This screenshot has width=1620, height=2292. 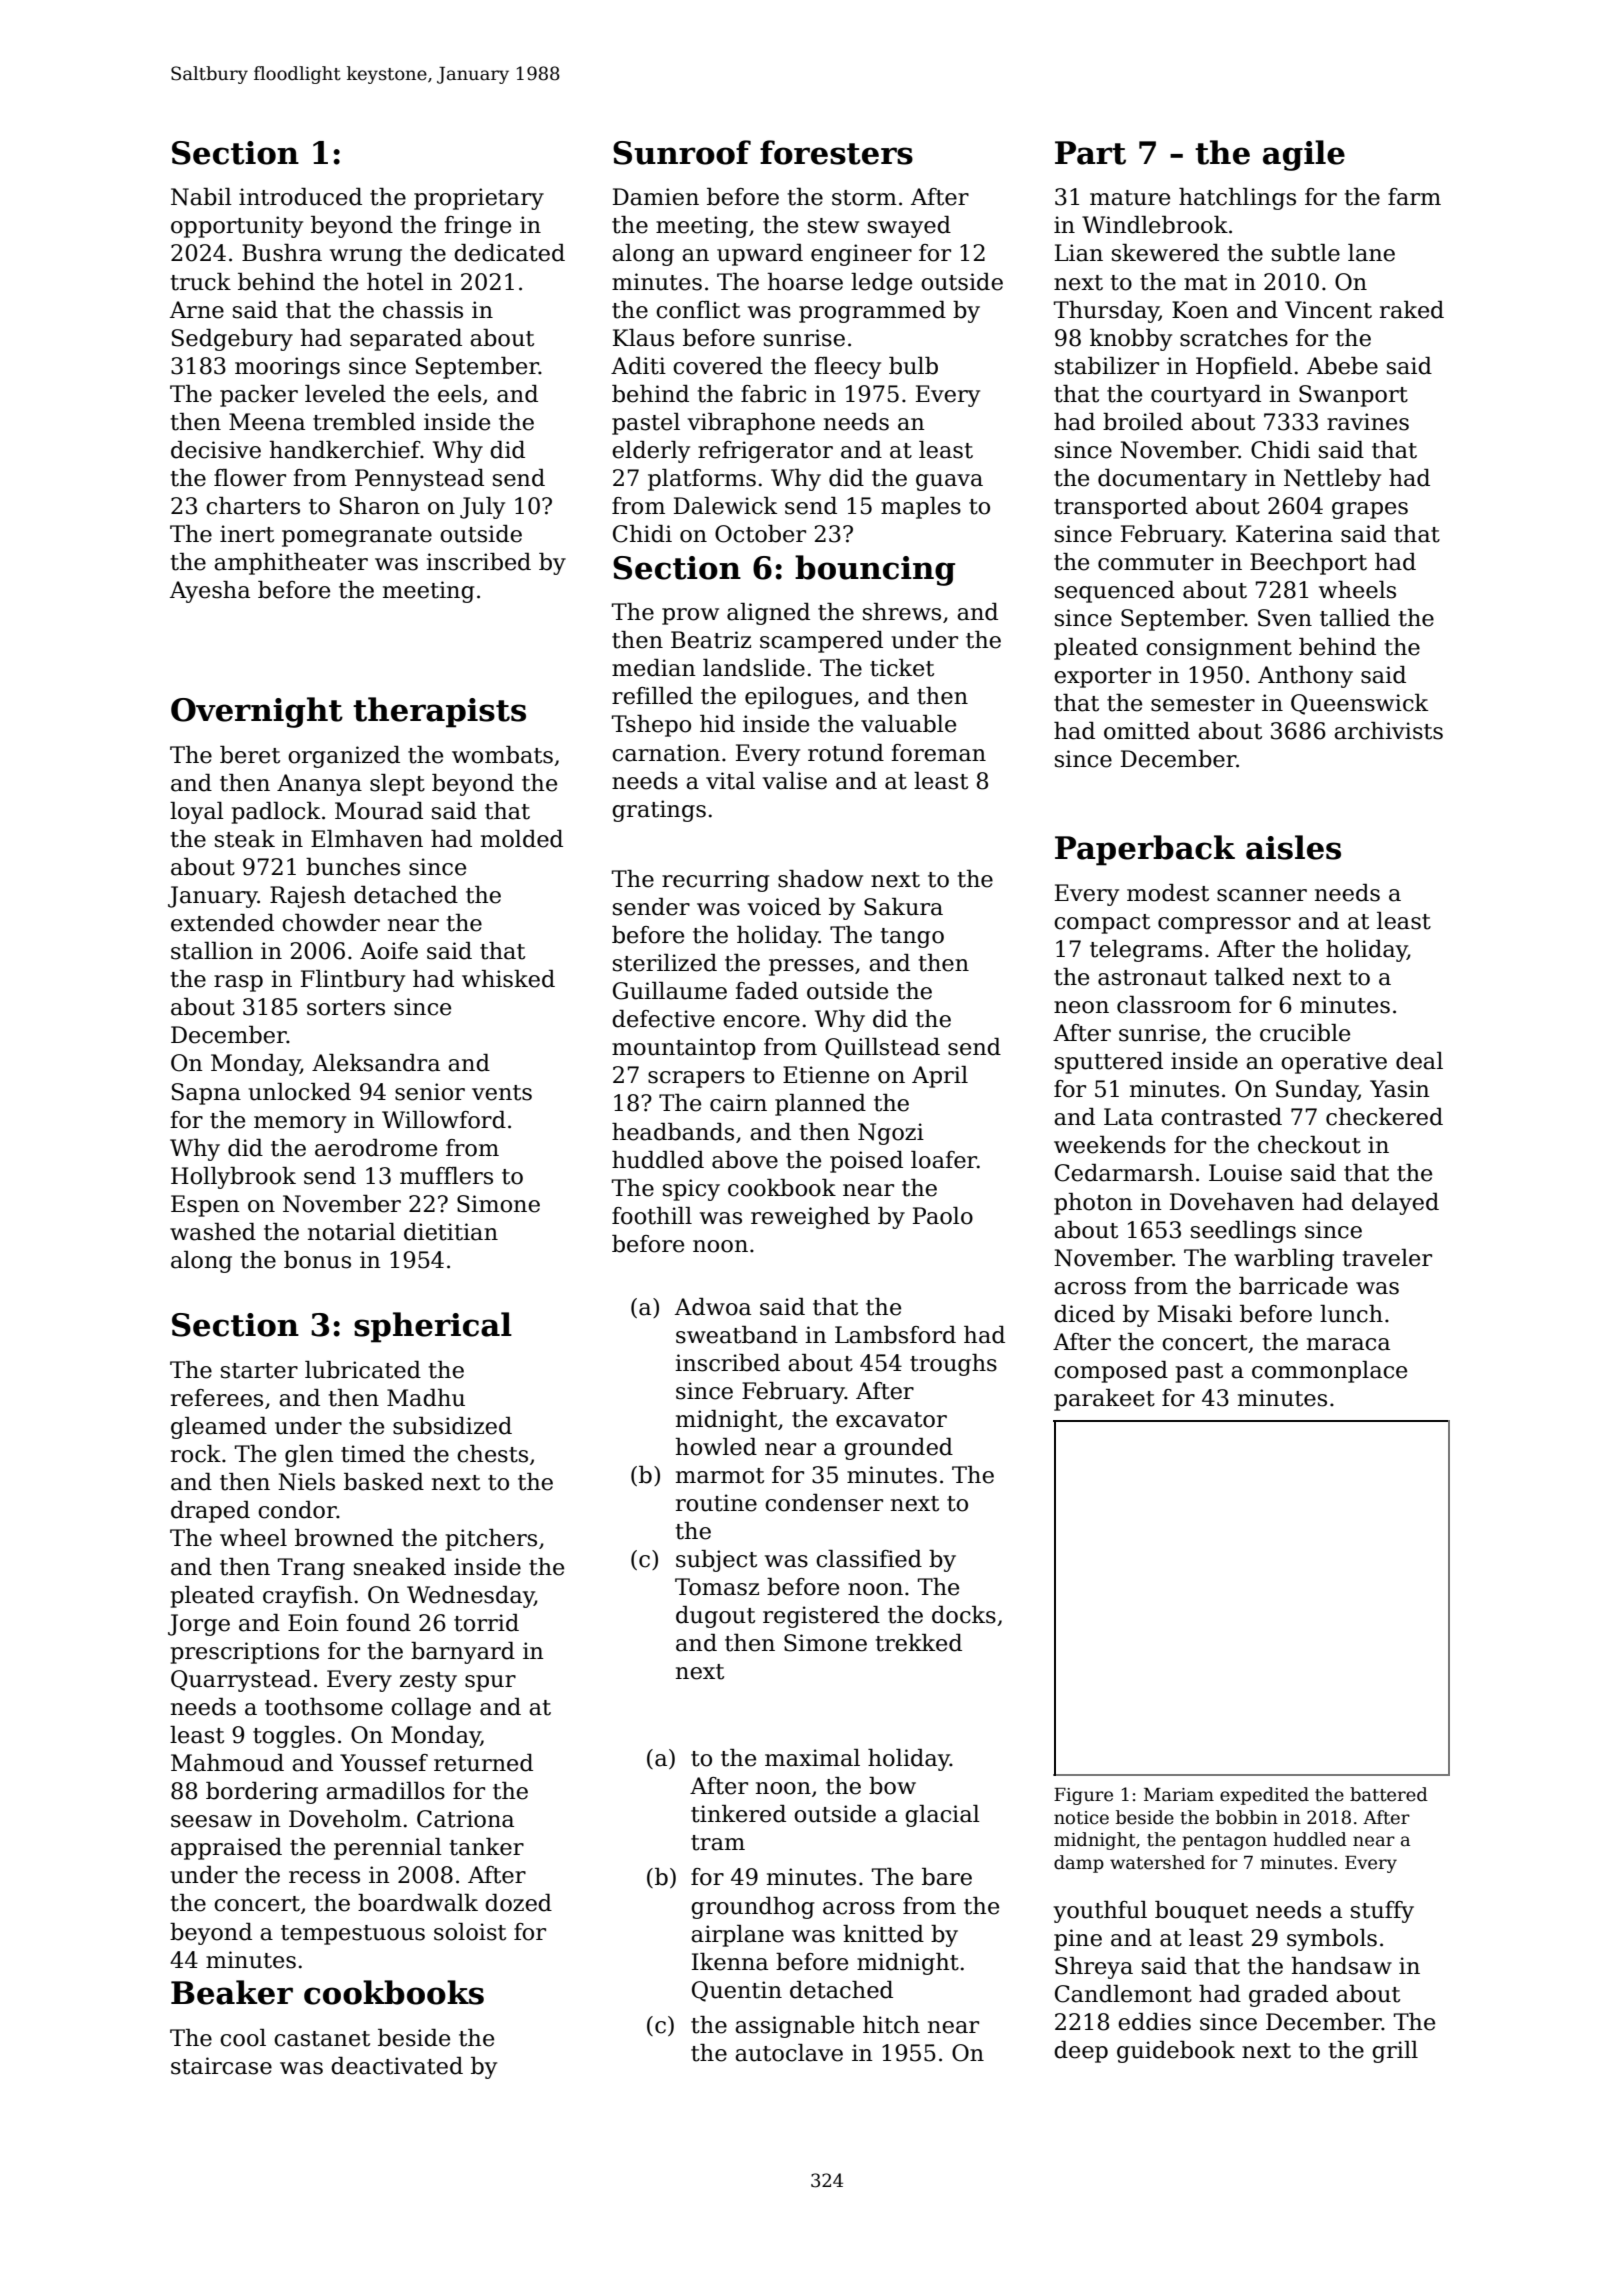 What do you see at coordinates (451, 1232) in the screenshot?
I see `dietitian` at bounding box center [451, 1232].
